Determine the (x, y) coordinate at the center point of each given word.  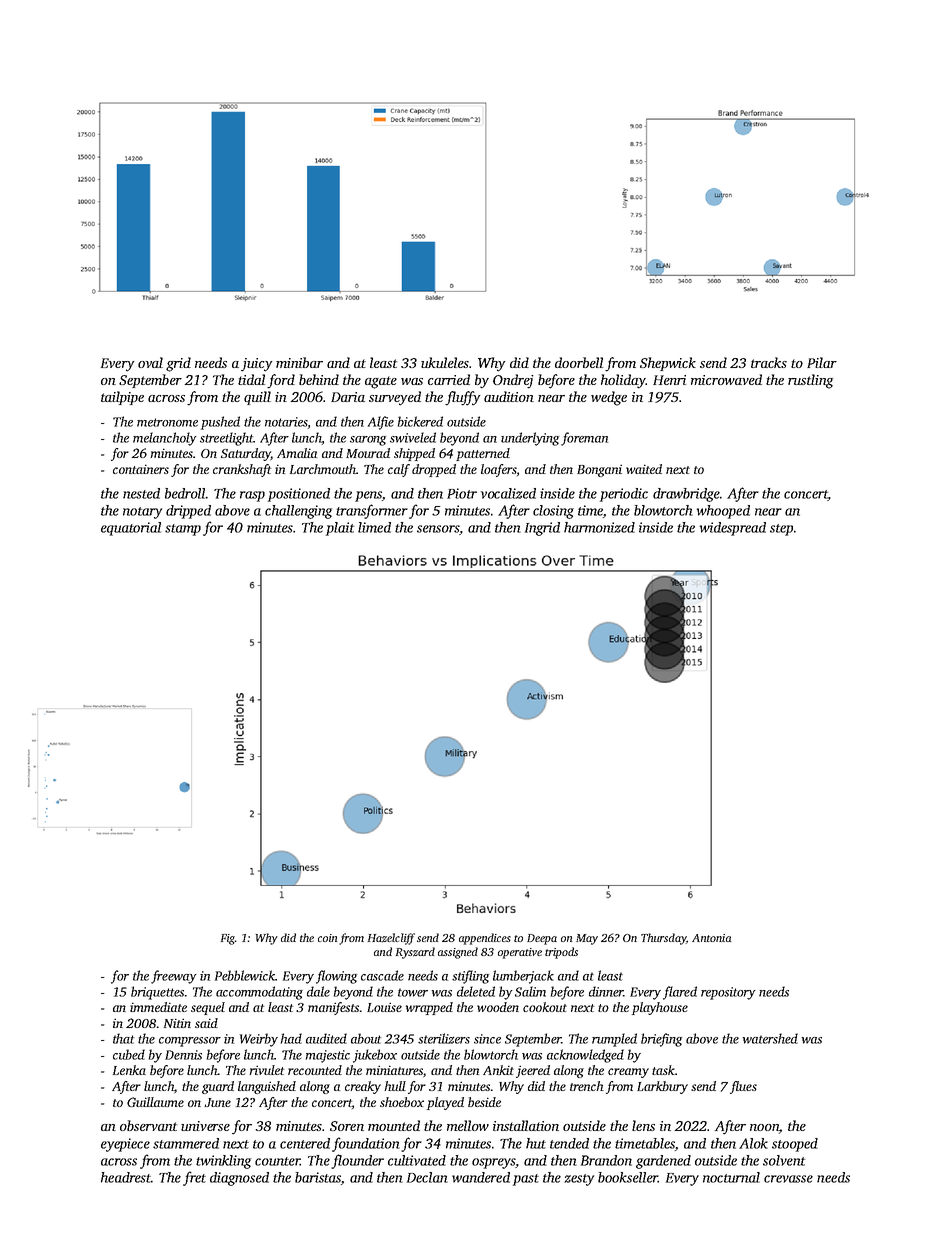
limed (374, 527)
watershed (770, 1038)
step (781, 530)
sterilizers (444, 1038)
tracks (769, 362)
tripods (561, 953)
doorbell (579, 362)
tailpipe (122, 398)
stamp (183, 530)
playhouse (660, 1008)
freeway (173, 977)
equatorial (131, 529)
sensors (438, 529)
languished (267, 1087)
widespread (733, 529)
